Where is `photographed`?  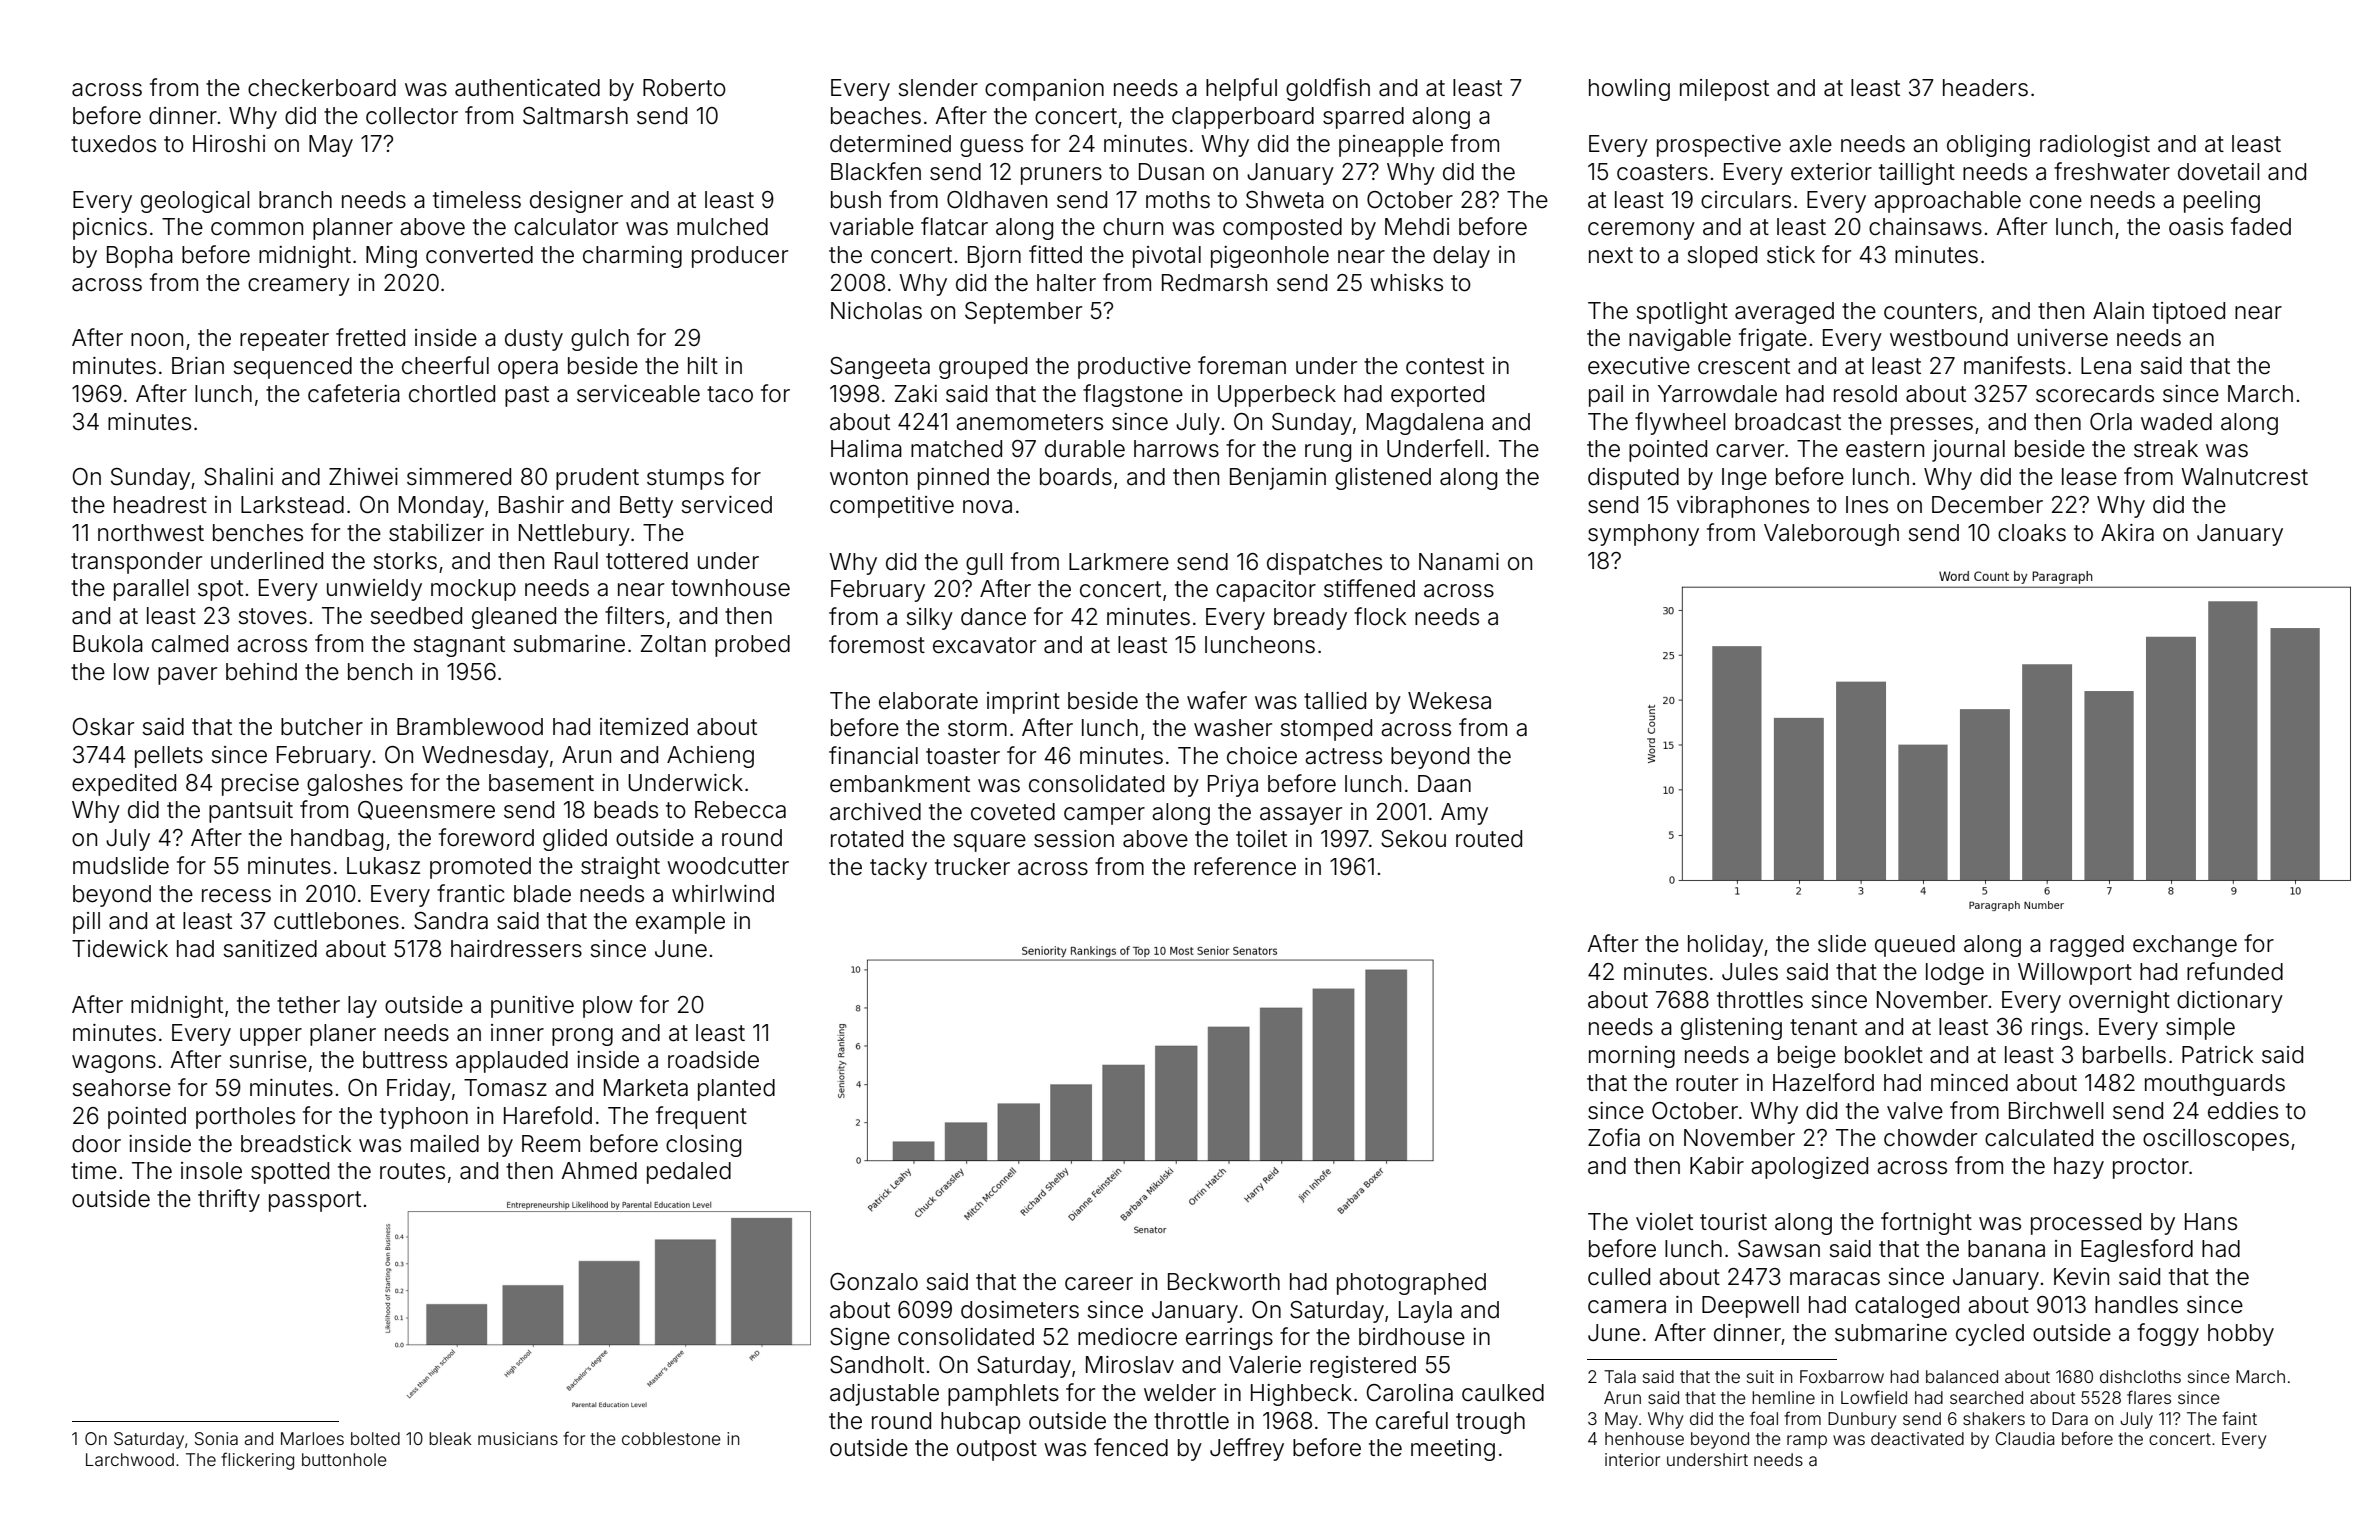
photographed is located at coordinates (1411, 1284).
